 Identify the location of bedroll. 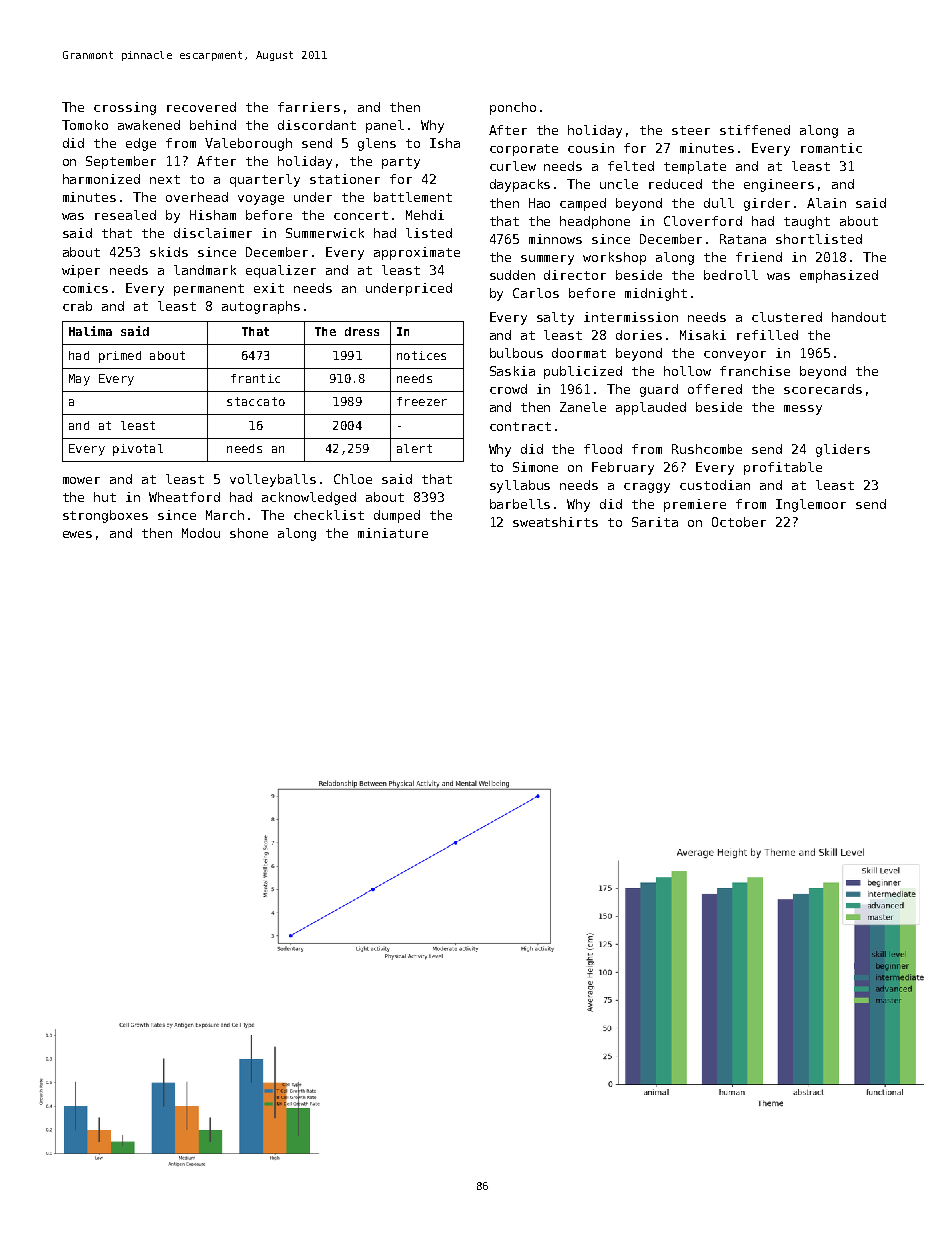
(731, 275).
